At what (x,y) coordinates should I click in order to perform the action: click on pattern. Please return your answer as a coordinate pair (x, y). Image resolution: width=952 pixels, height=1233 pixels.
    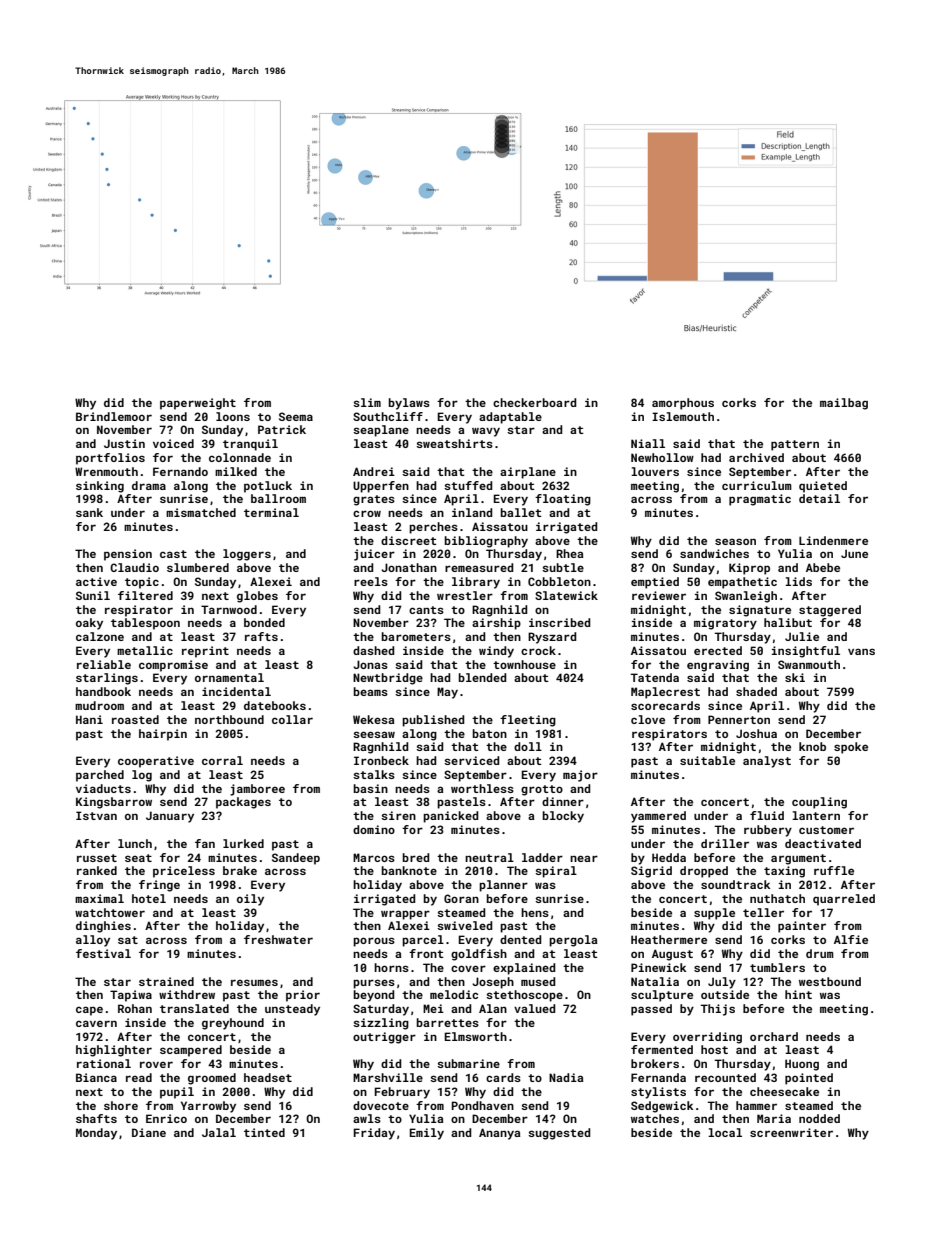
    Looking at the image, I should click on (795, 445).
